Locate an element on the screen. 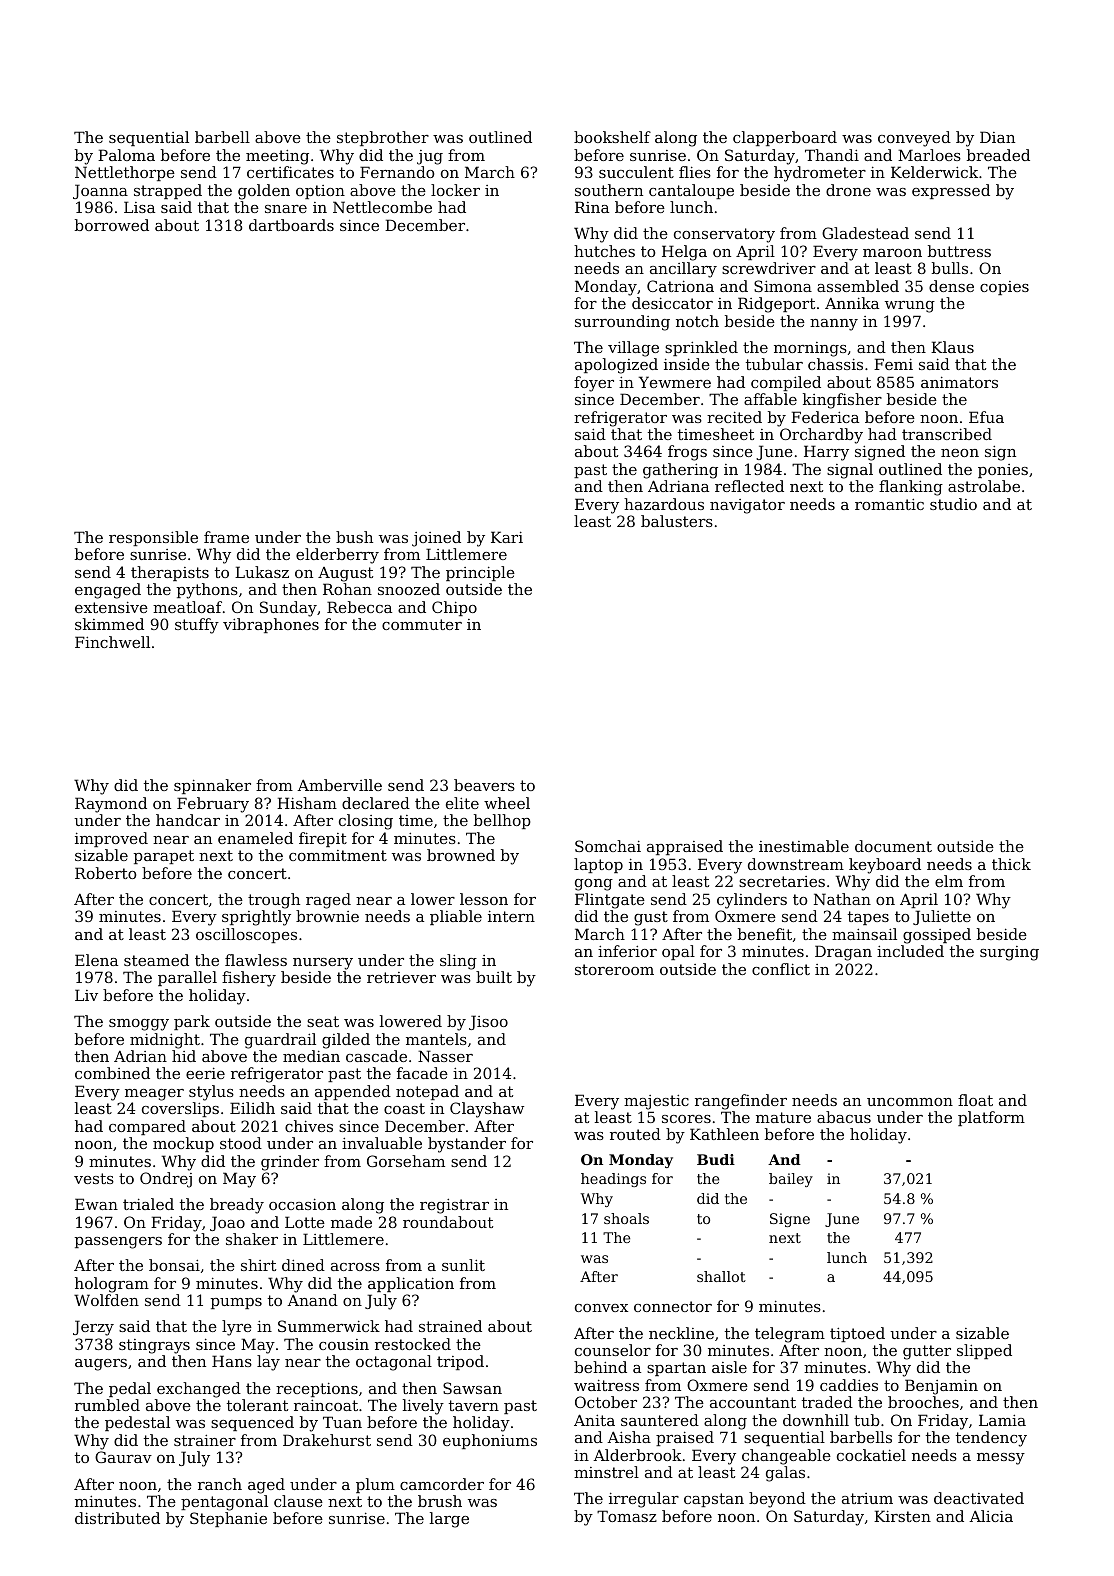 The width and height of the screenshot is (1114, 1576). Efua is located at coordinates (986, 417).
